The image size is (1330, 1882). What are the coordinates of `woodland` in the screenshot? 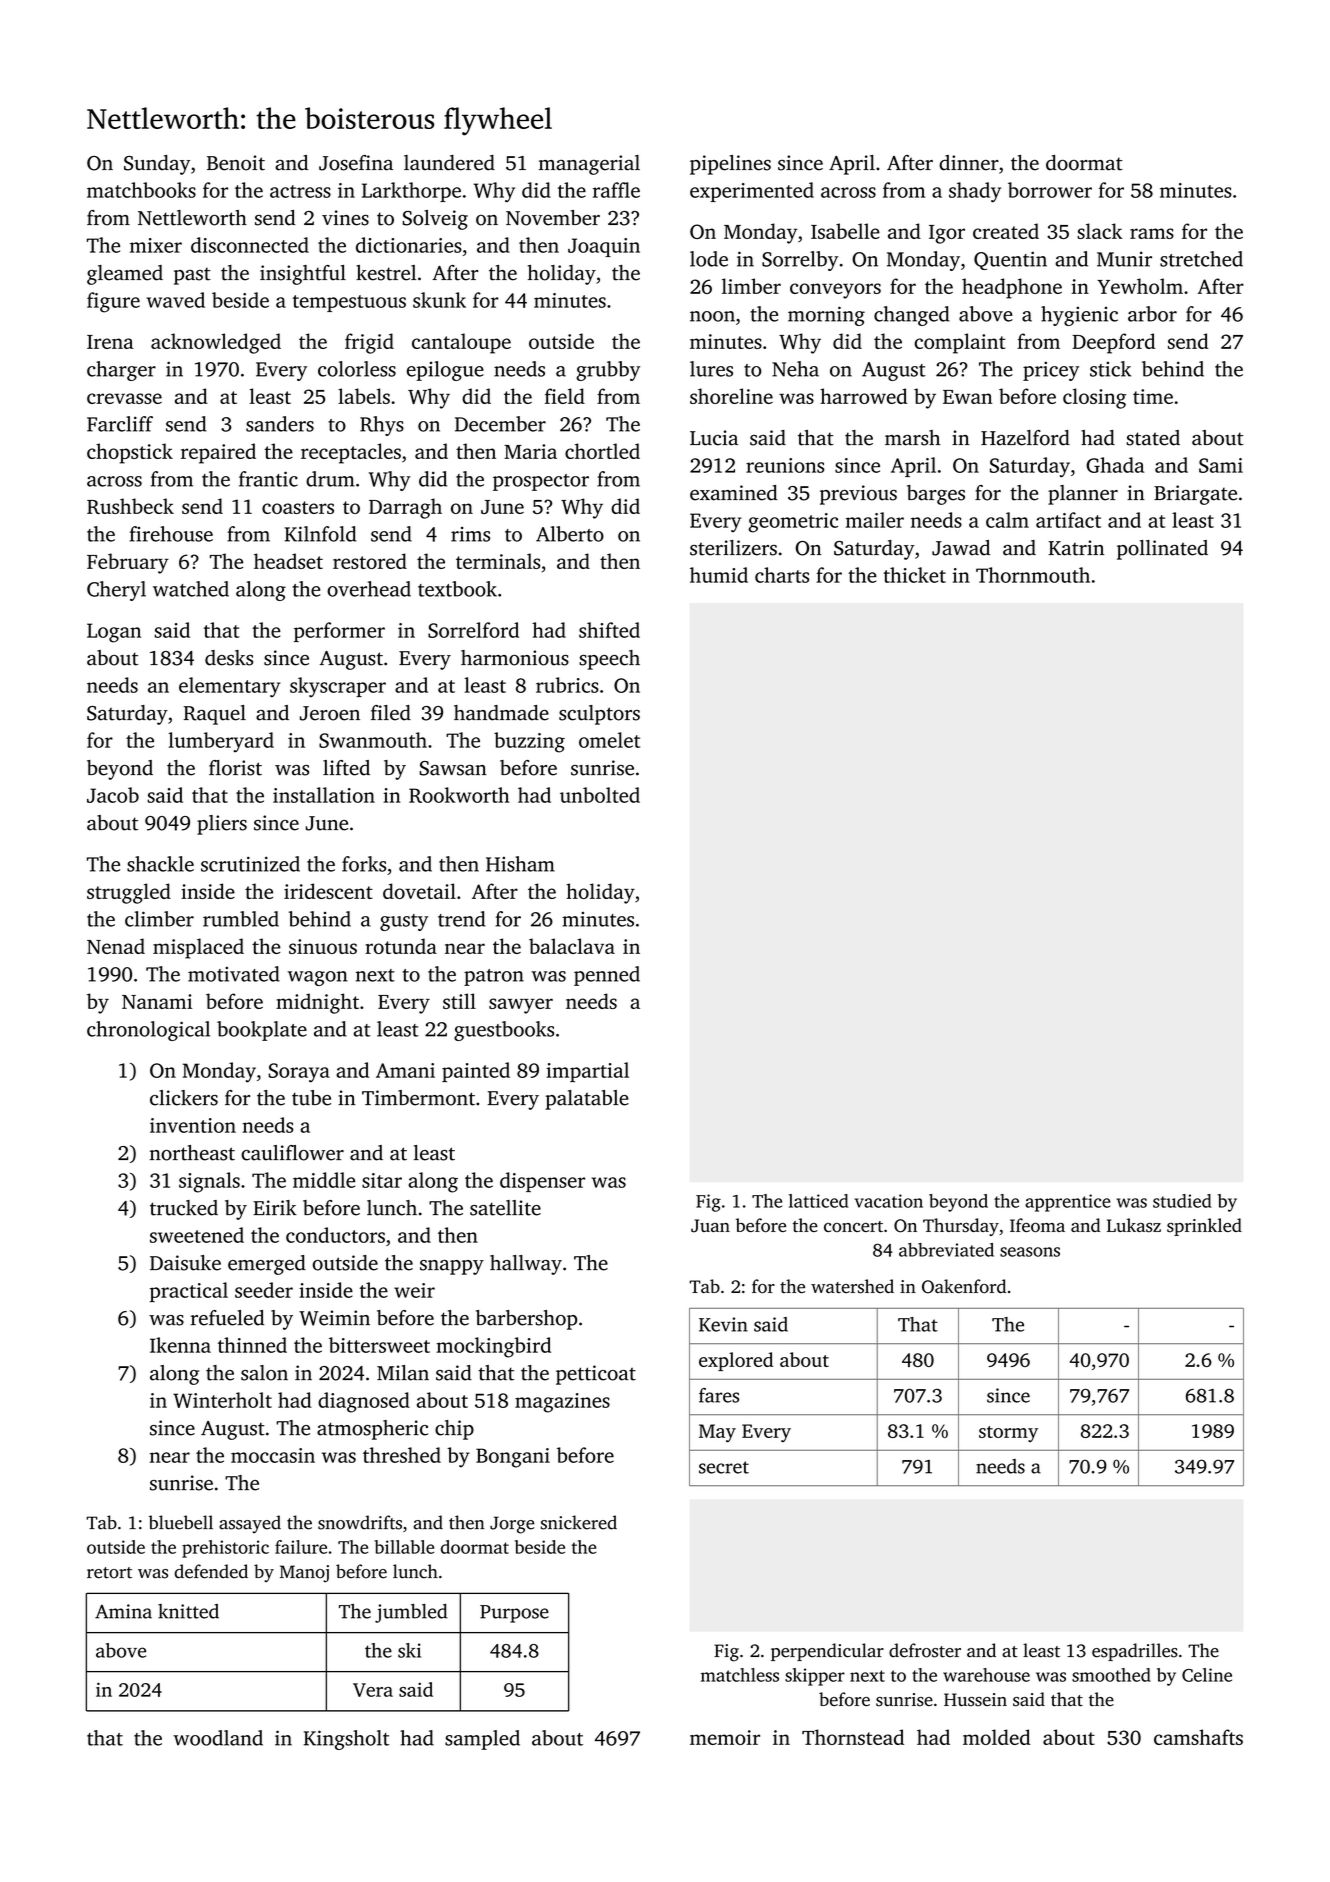 It's located at (218, 1738).
